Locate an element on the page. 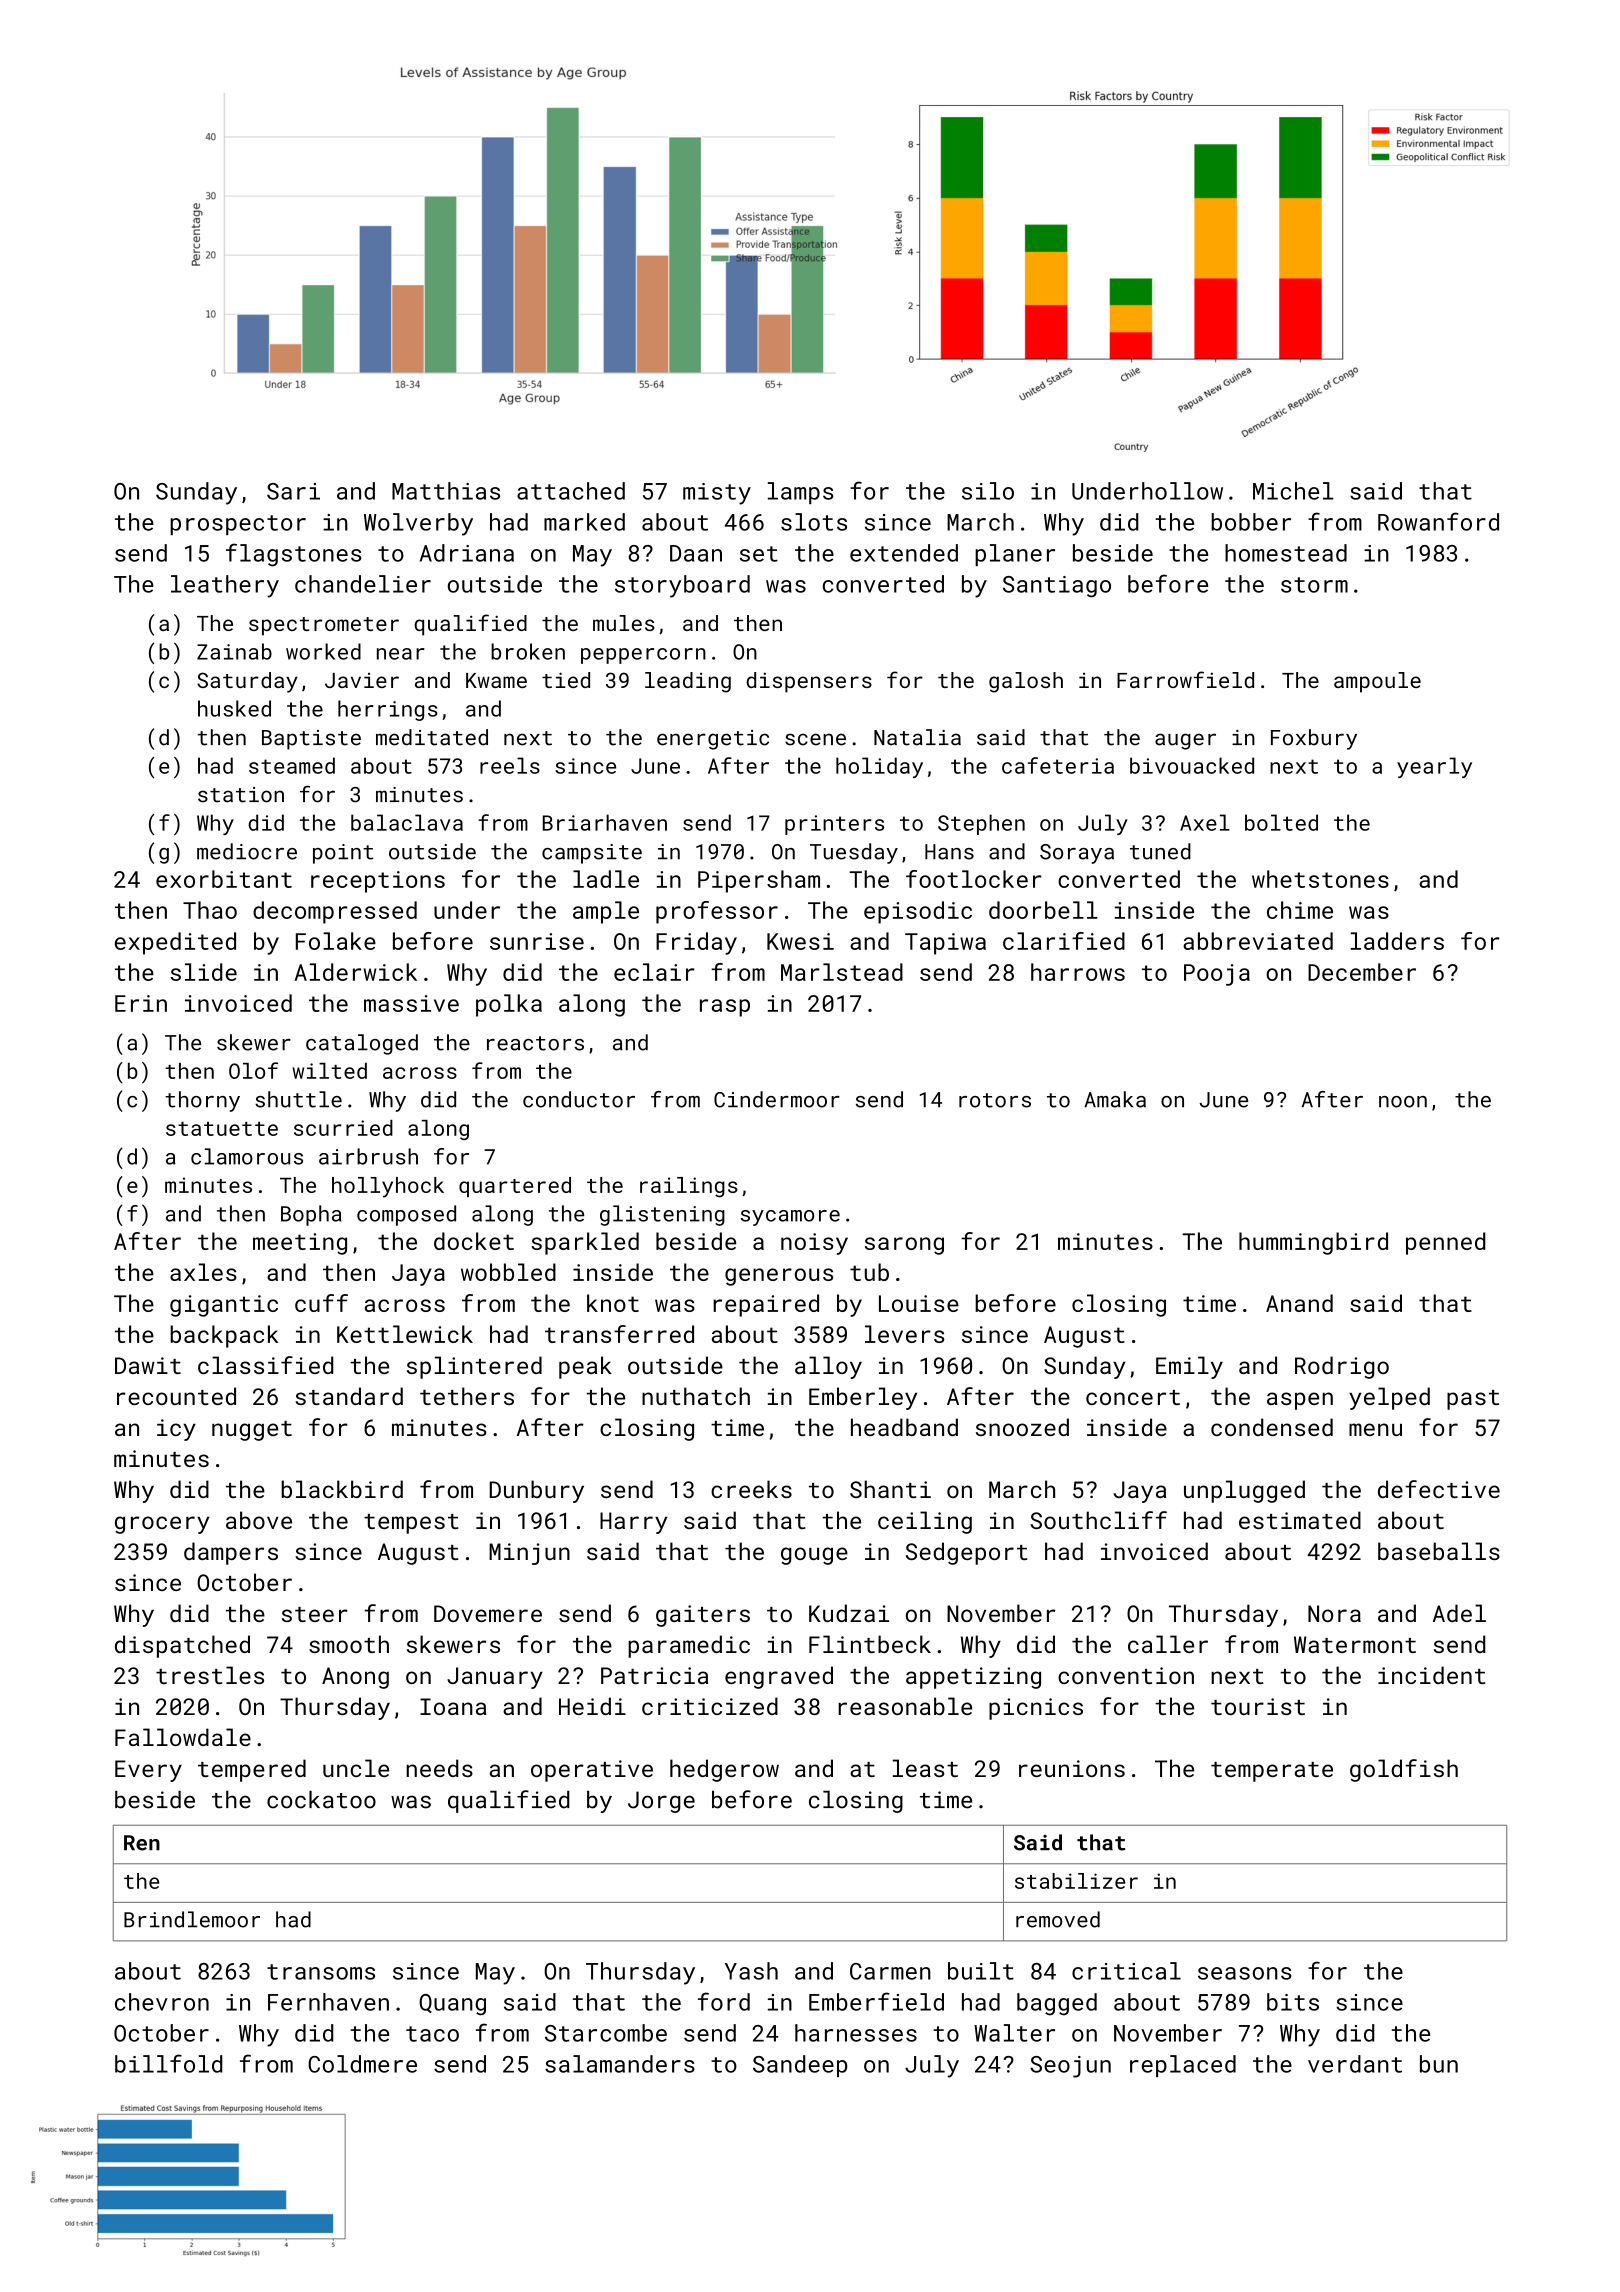 This document has width=1620, height=2292. sycamore is located at coordinates (790, 1218).
